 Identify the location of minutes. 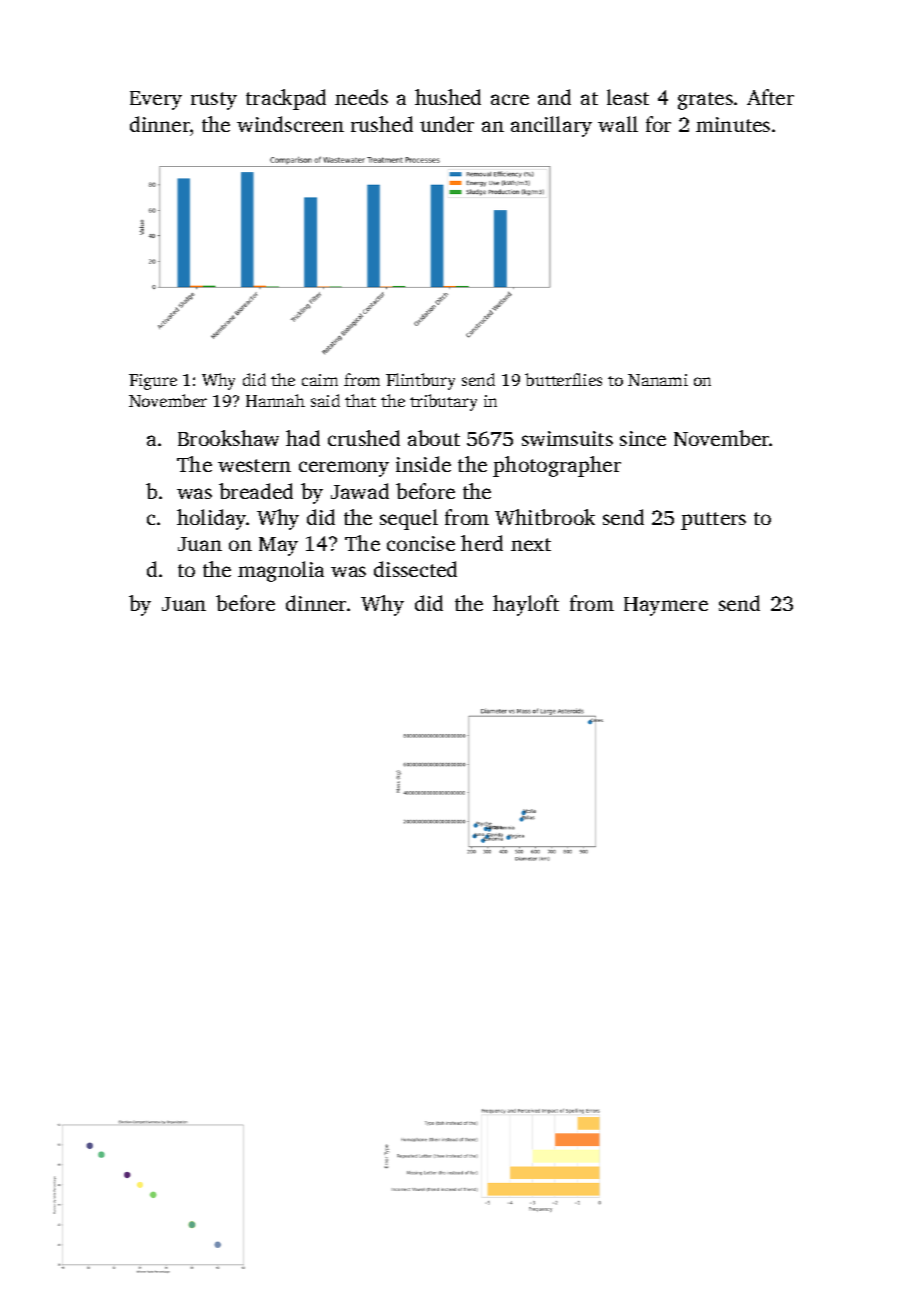
(733, 124).
